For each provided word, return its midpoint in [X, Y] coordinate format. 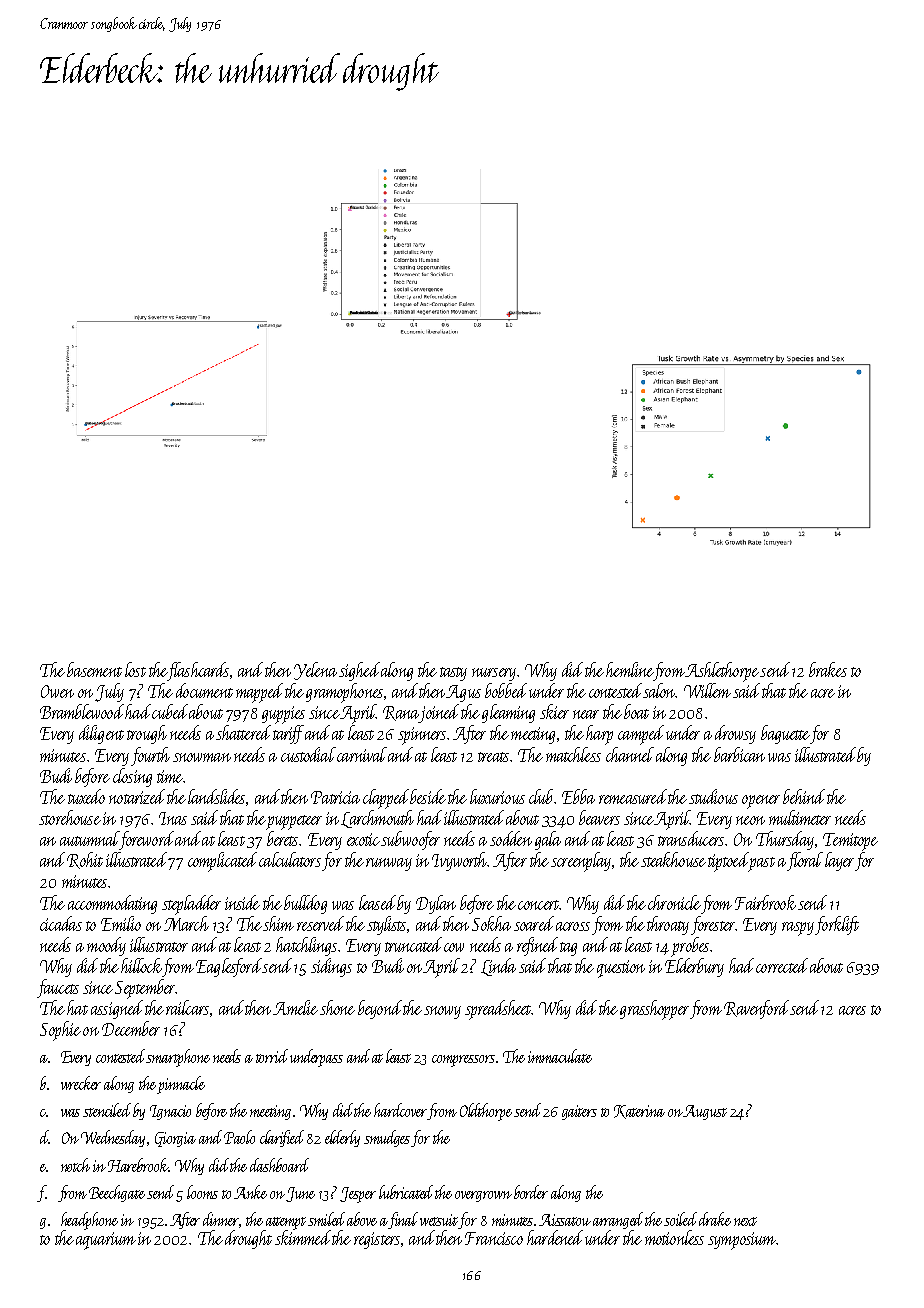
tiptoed [728, 862]
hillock [141, 965]
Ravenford [756, 1009]
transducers [691, 838]
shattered [243, 732]
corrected [782, 965]
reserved [320, 923]
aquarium [106, 1241]
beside [428, 796]
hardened [555, 1237]
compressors [463, 1061]
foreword [146, 840]
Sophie [60, 1031]
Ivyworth [460, 861]
